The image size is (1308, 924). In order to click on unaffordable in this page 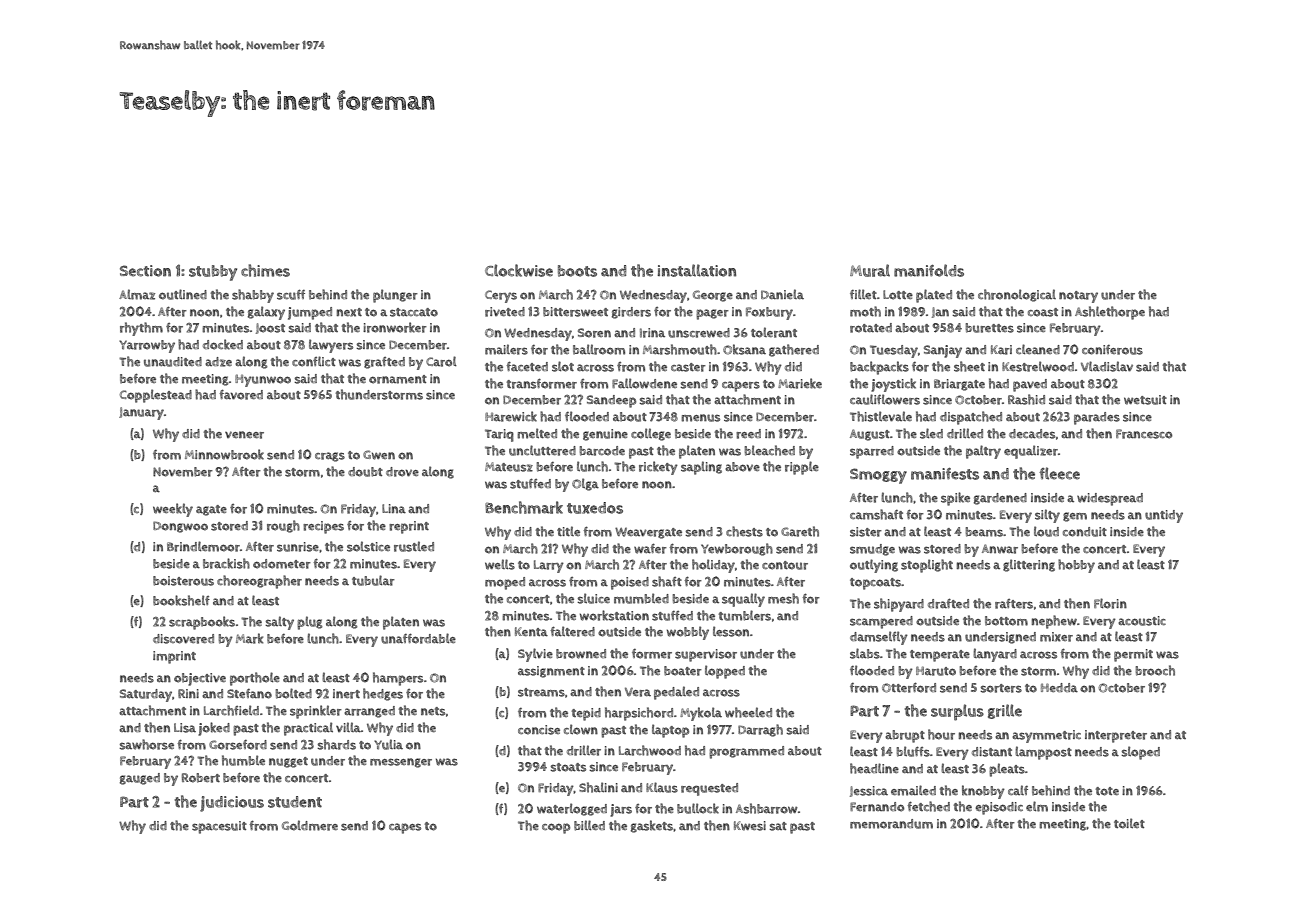, I will do `click(418, 638)`.
